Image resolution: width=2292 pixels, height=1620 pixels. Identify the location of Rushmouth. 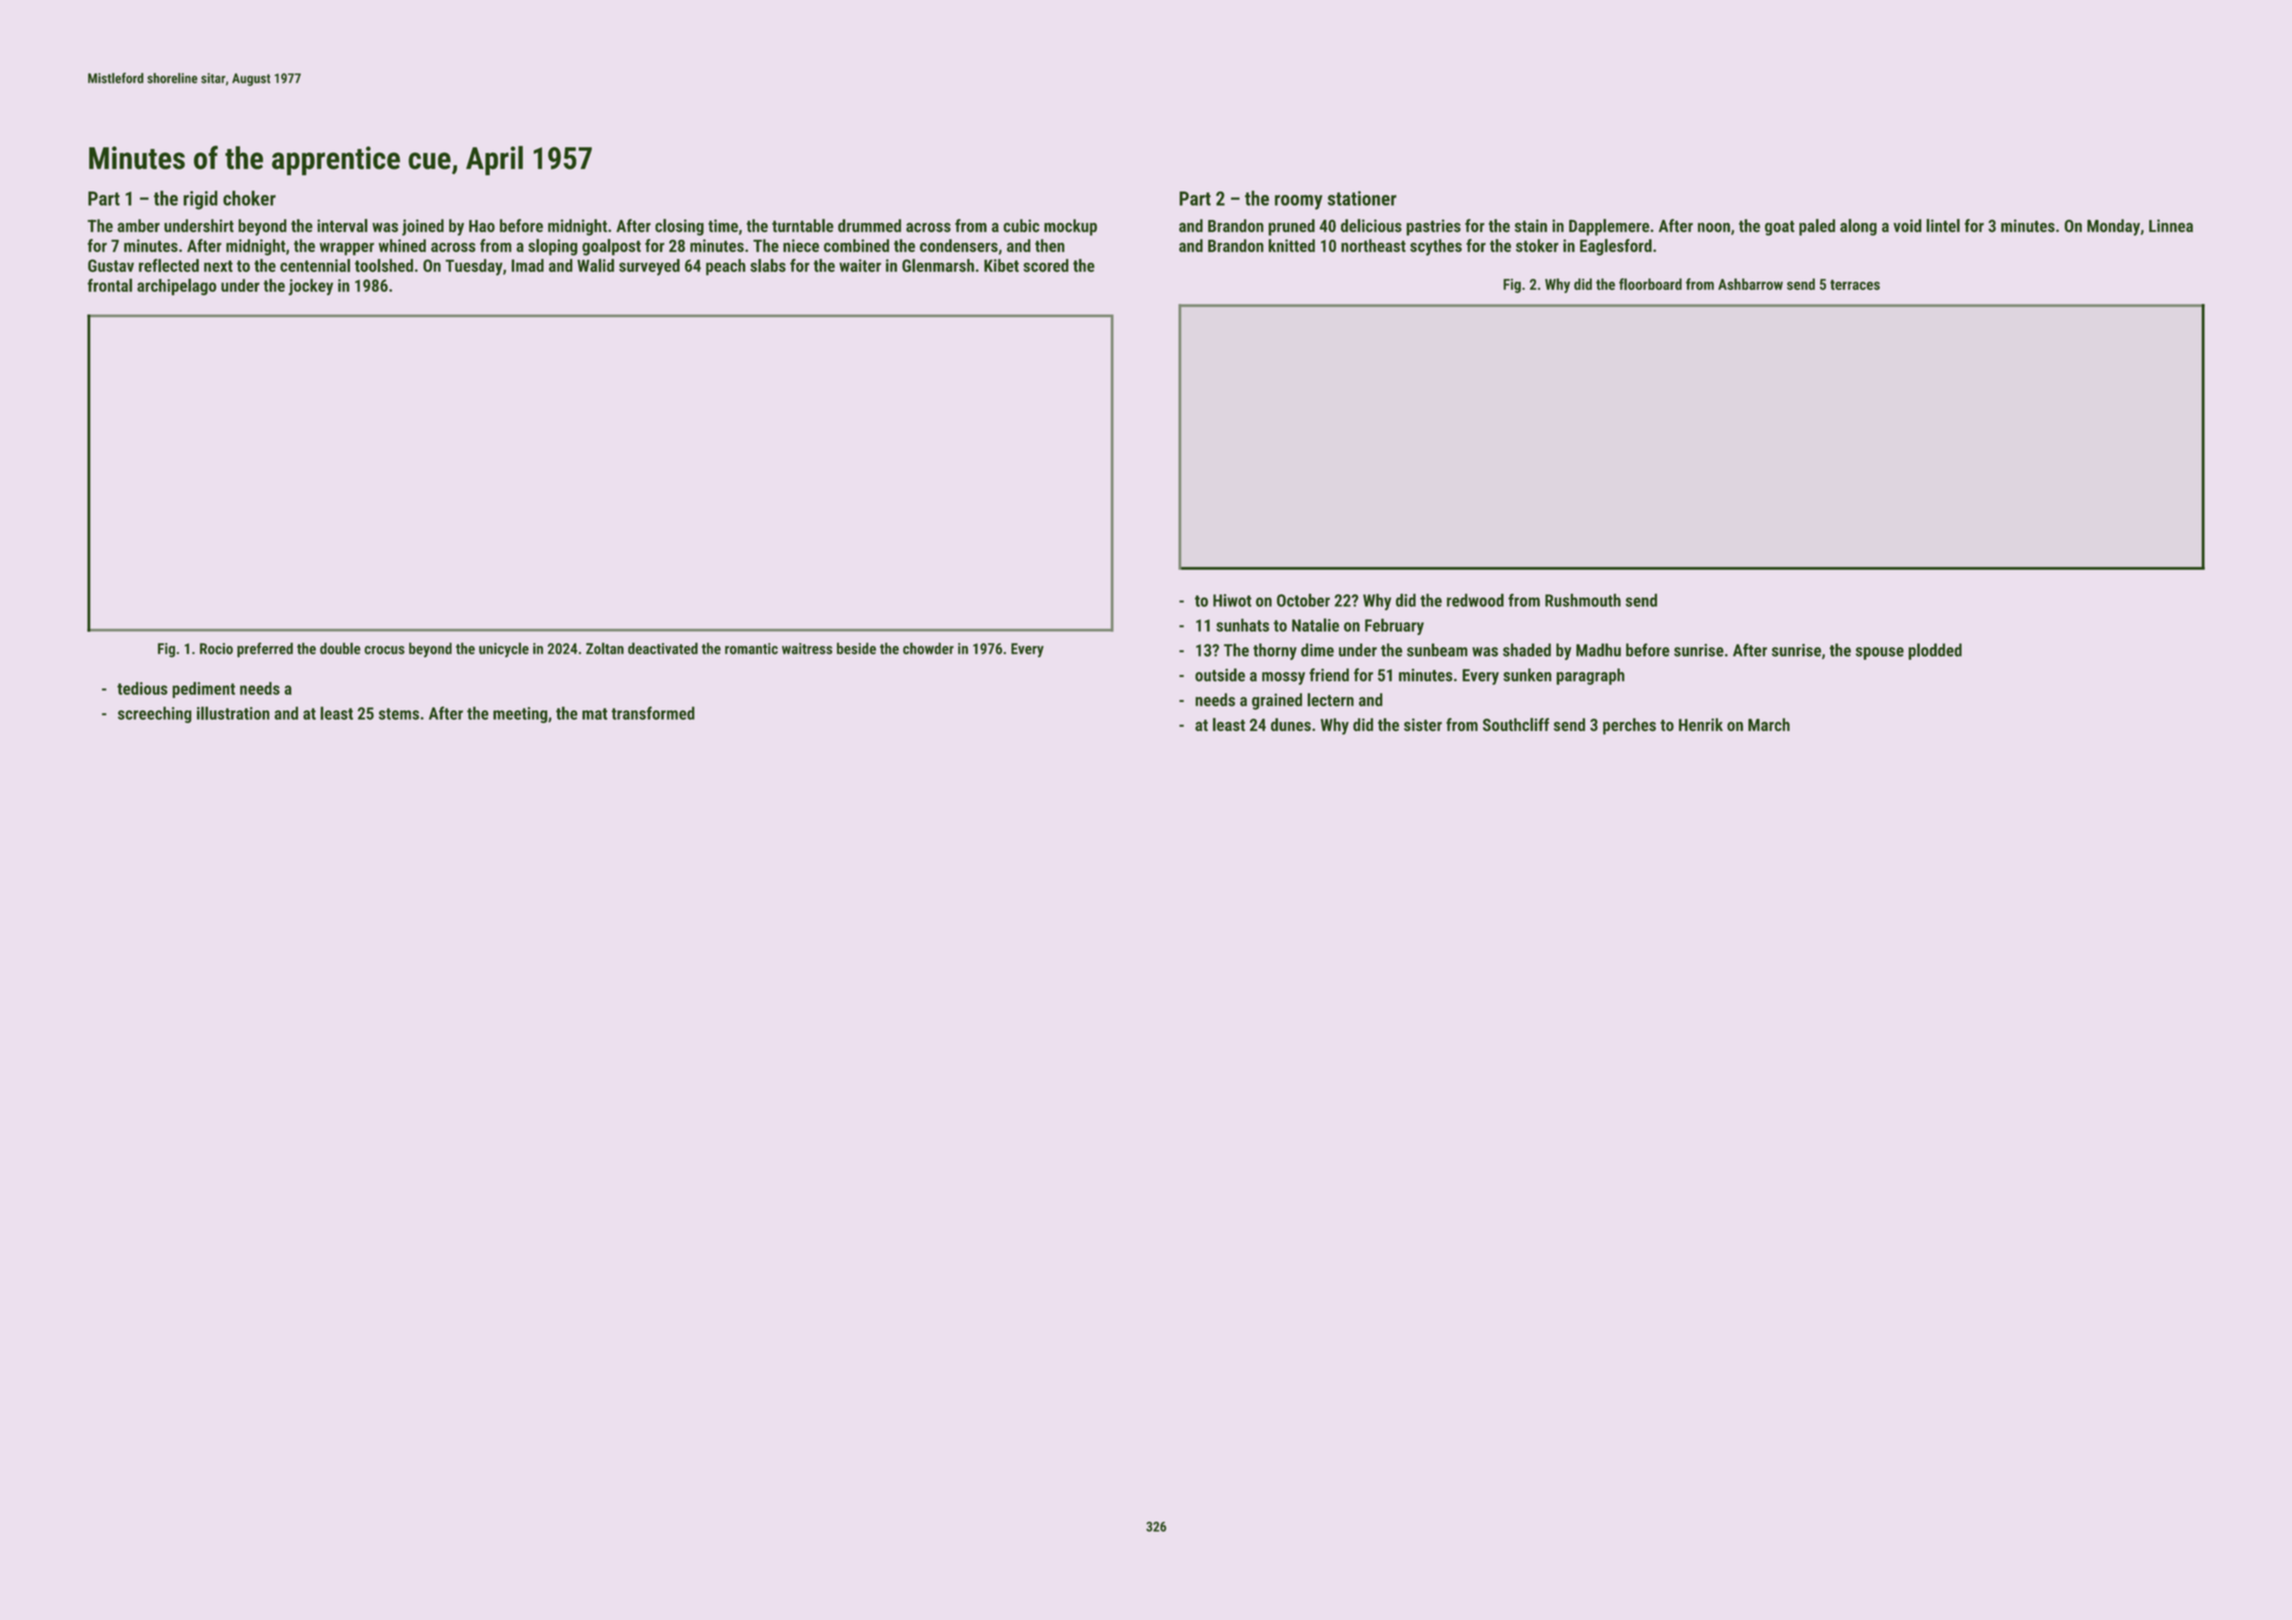
(1583, 600).
